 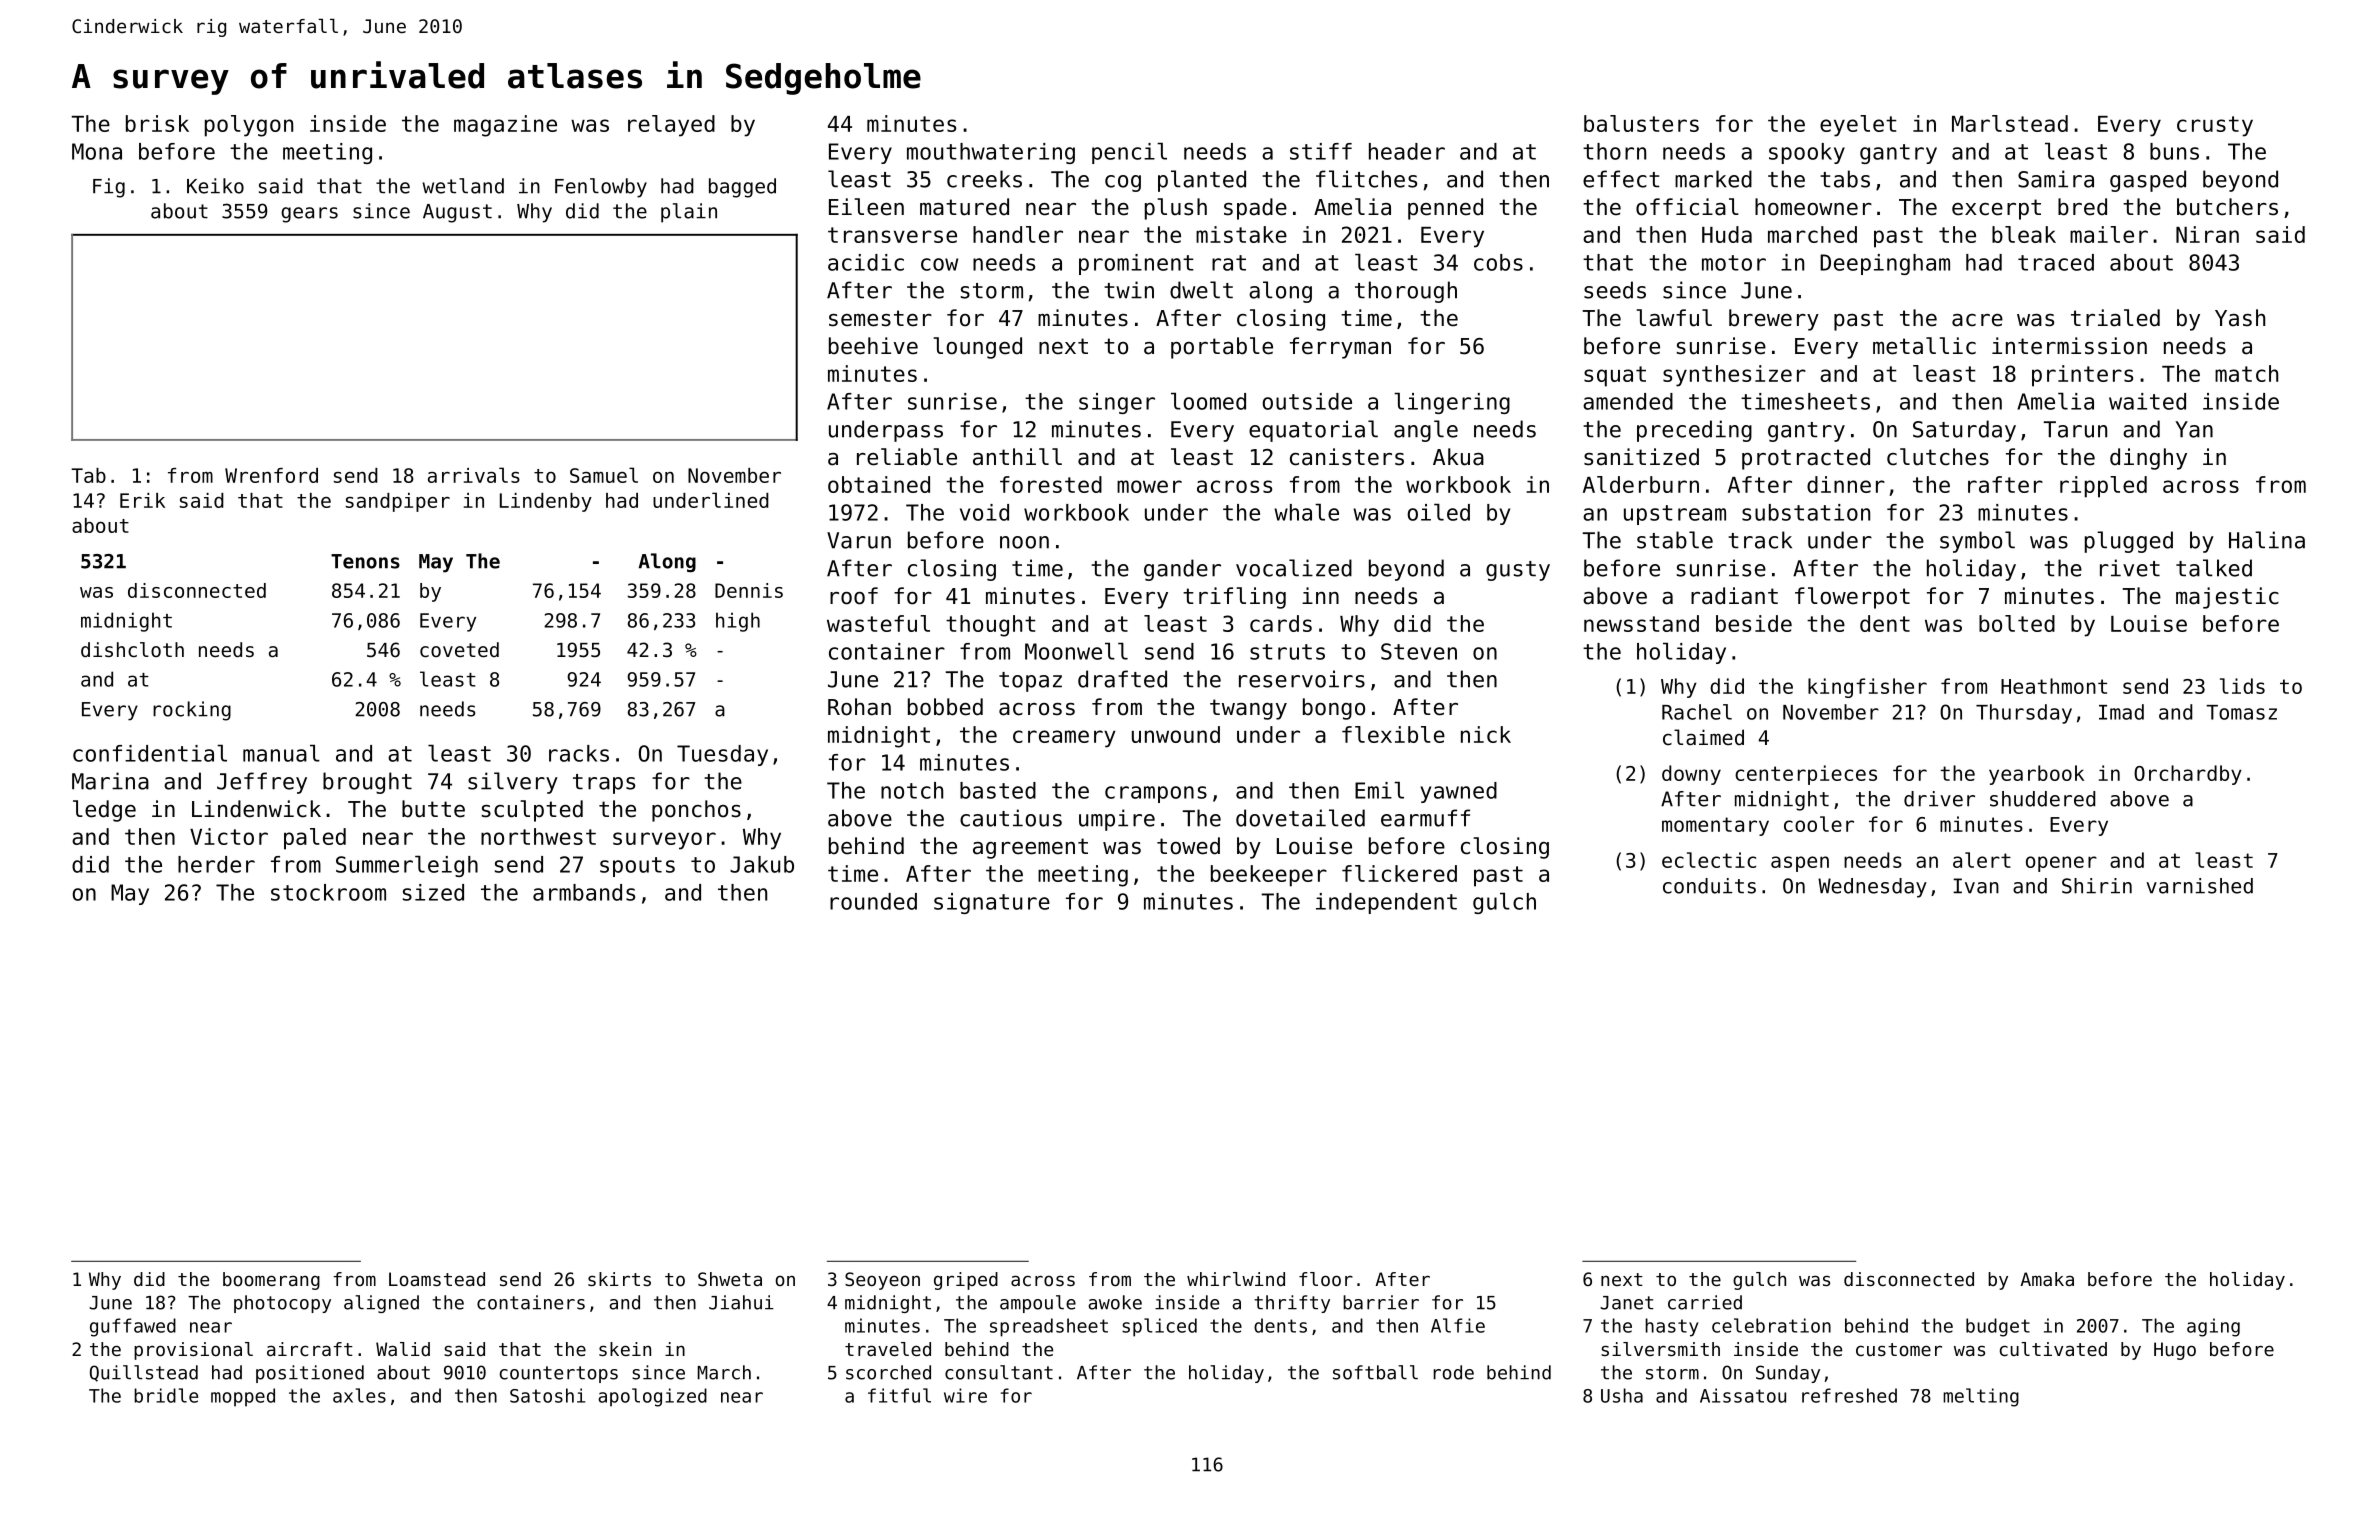 I want to click on varnished, so click(x=2199, y=886).
